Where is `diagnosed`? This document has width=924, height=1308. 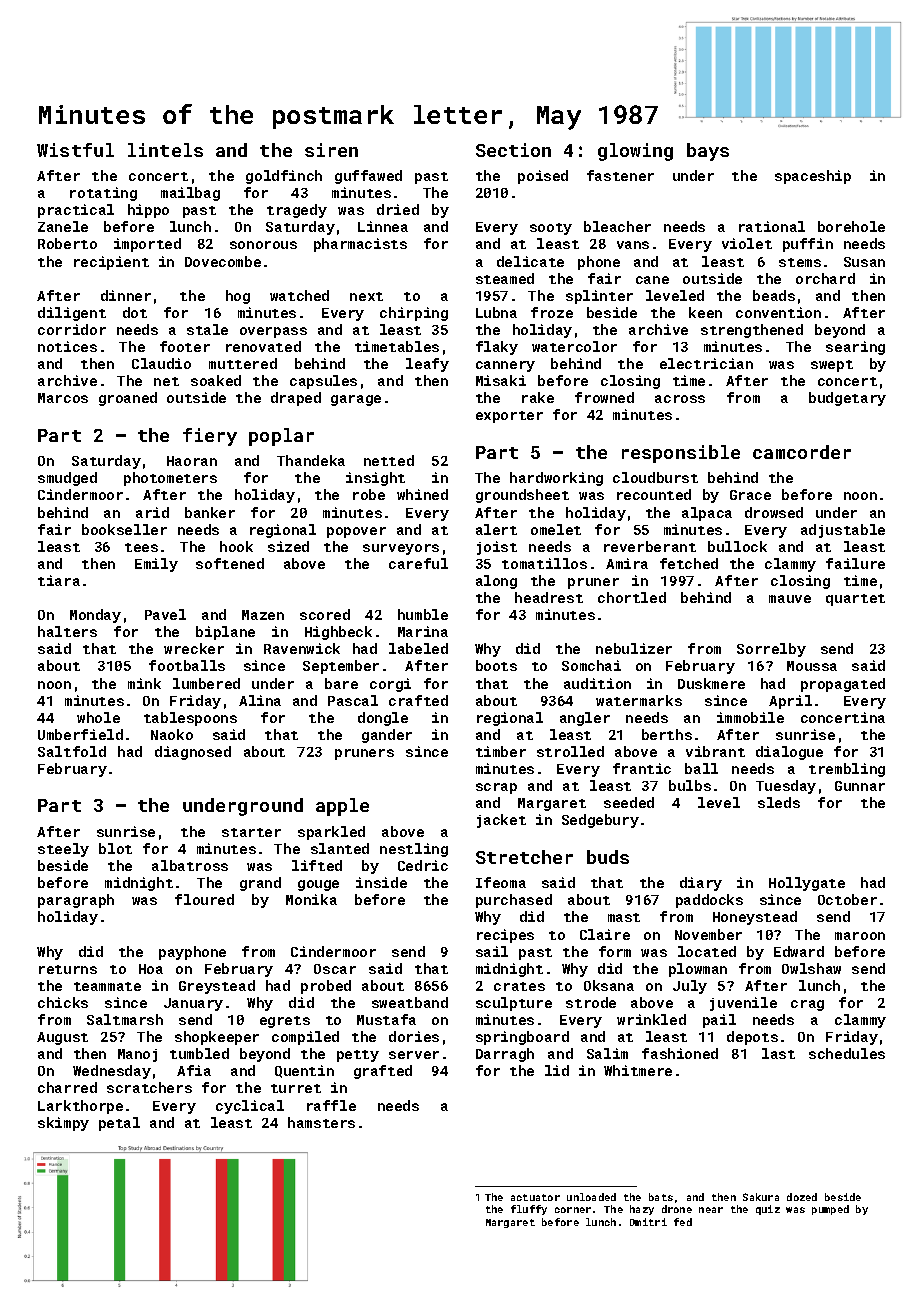 diagnosed is located at coordinates (193, 753).
